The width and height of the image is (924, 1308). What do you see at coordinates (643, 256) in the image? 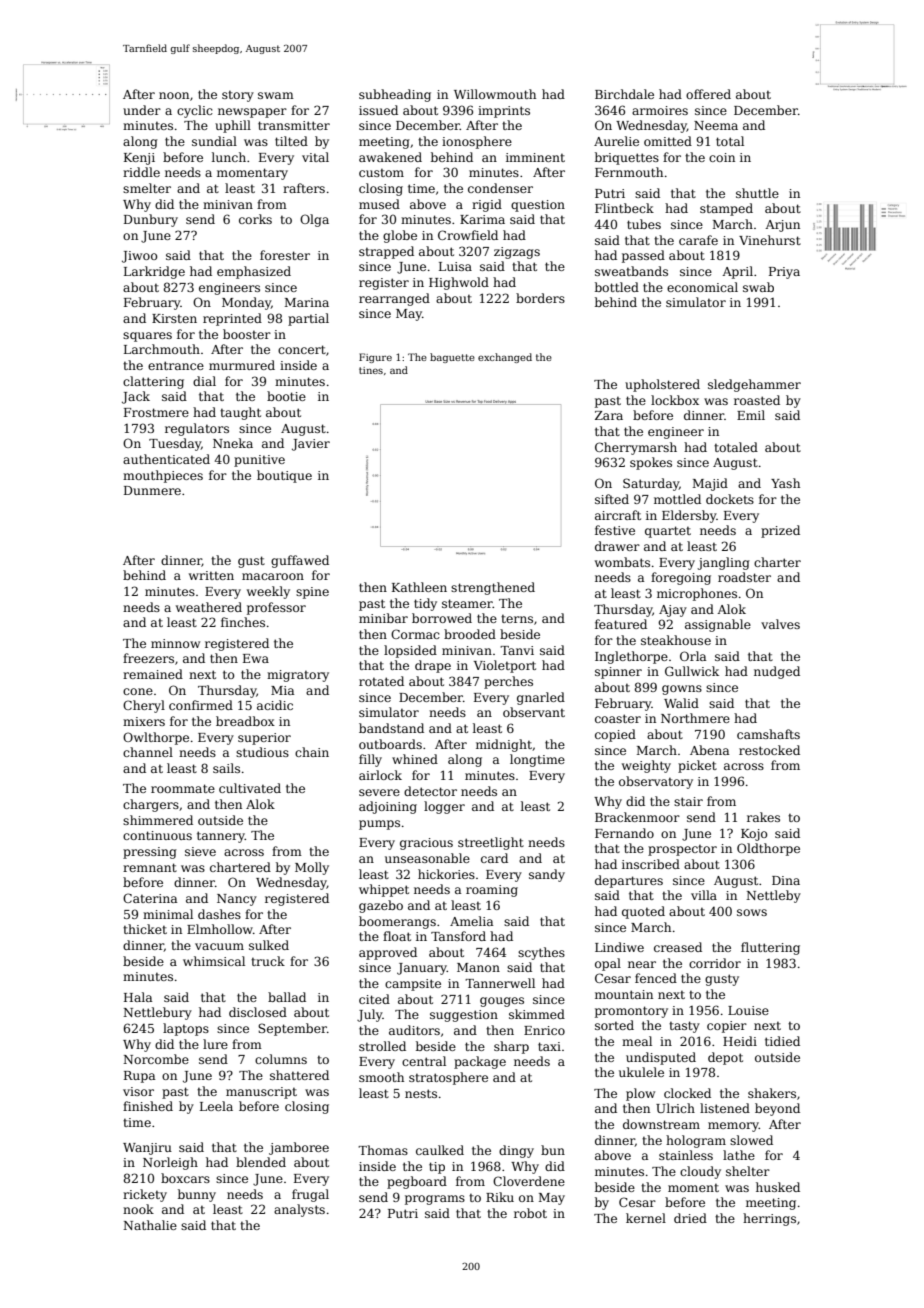
I see `passed` at bounding box center [643, 256].
